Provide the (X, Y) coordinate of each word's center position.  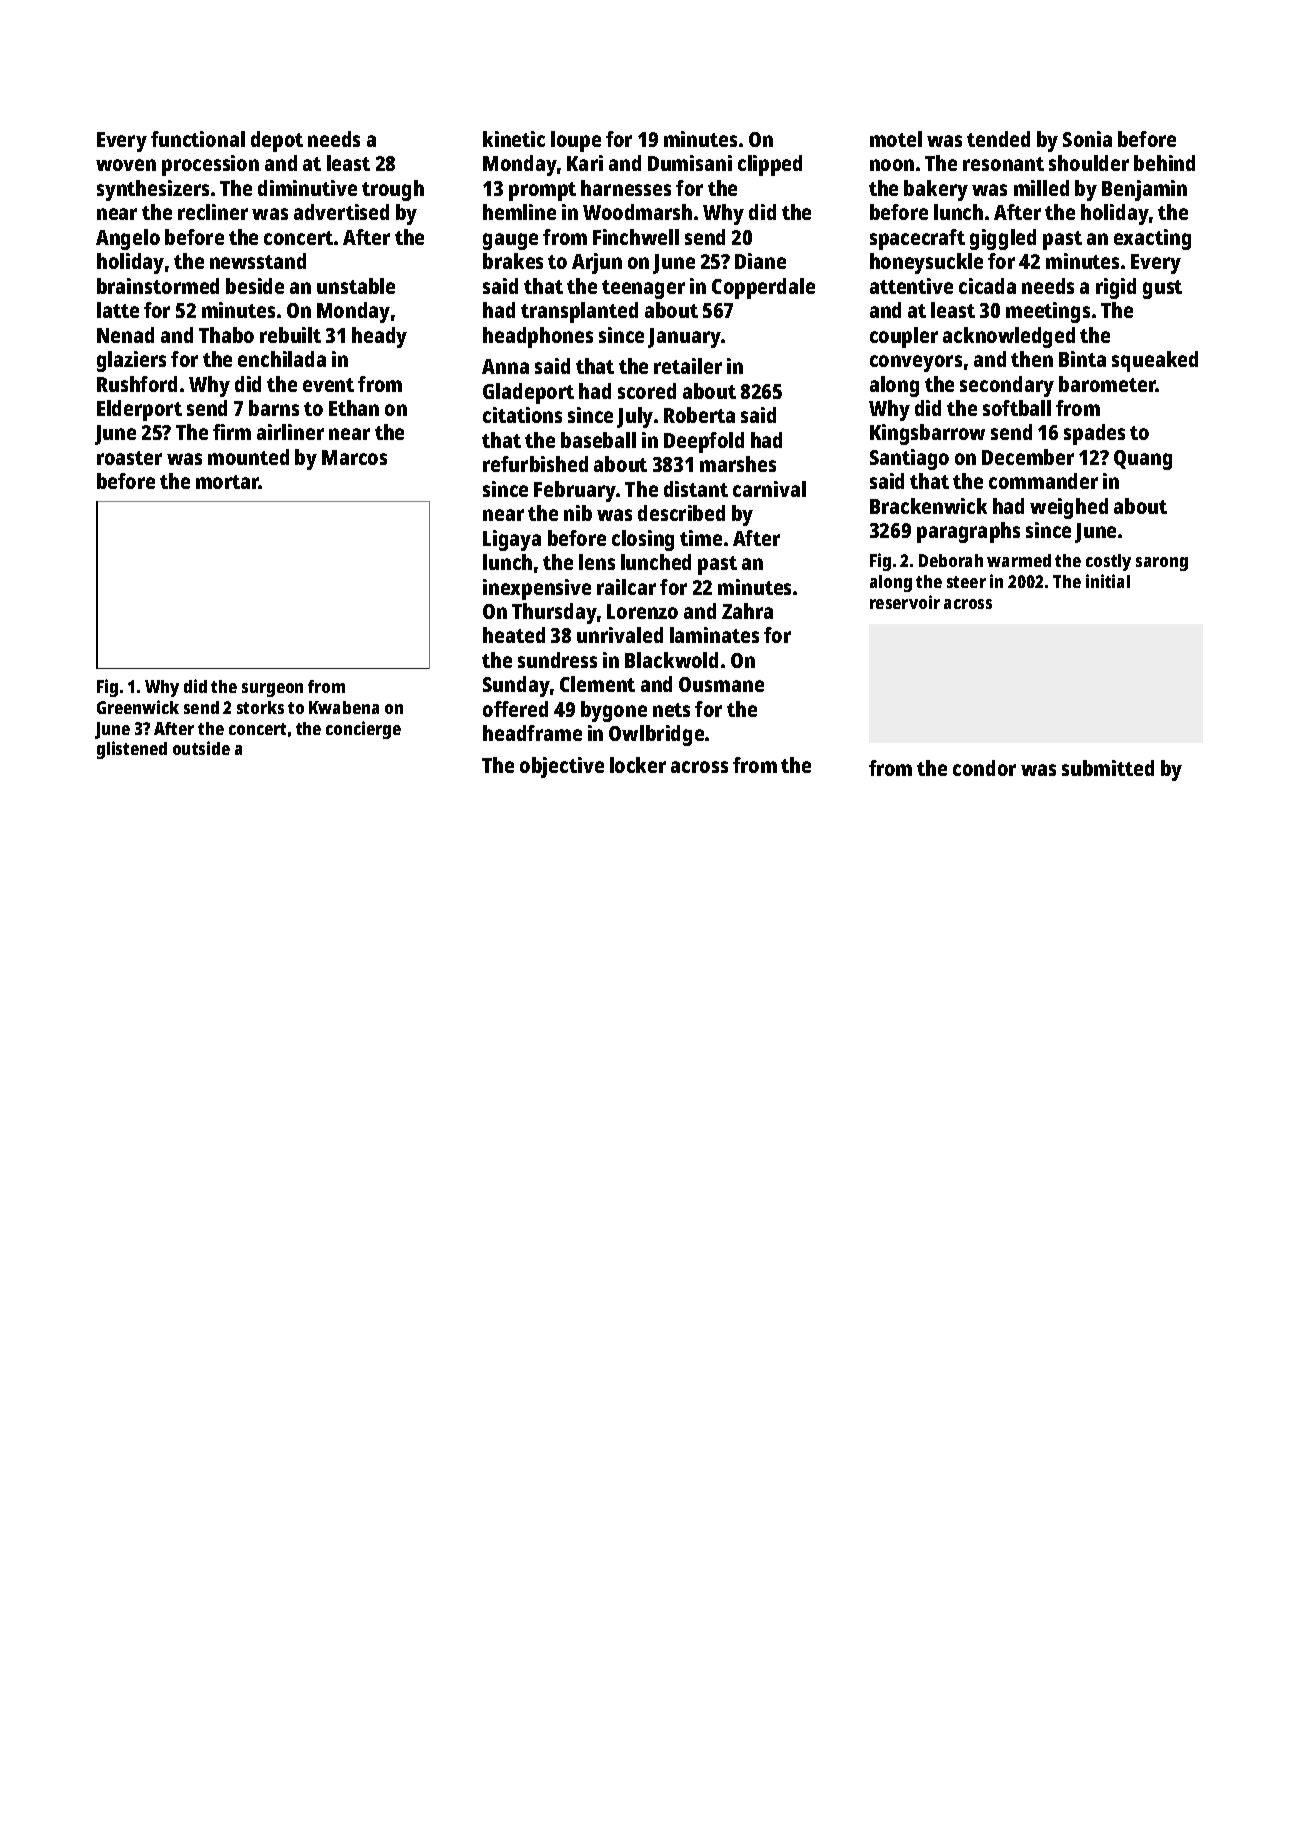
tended (998, 139)
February (575, 491)
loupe (576, 141)
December (1028, 457)
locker (638, 765)
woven (126, 165)
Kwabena (344, 707)
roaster (129, 458)
